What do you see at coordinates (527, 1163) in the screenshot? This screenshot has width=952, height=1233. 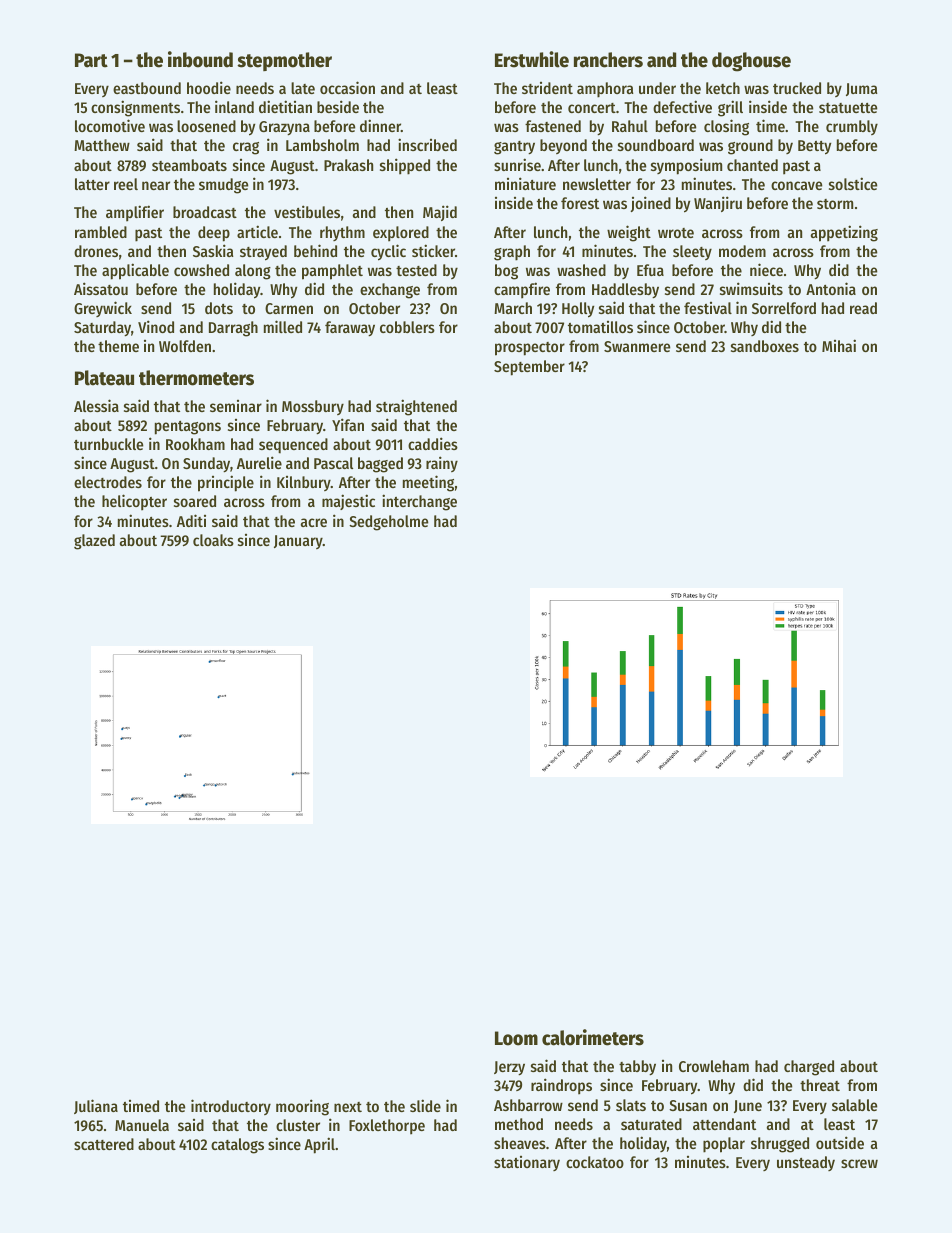 I see `stationary` at bounding box center [527, 1163].
